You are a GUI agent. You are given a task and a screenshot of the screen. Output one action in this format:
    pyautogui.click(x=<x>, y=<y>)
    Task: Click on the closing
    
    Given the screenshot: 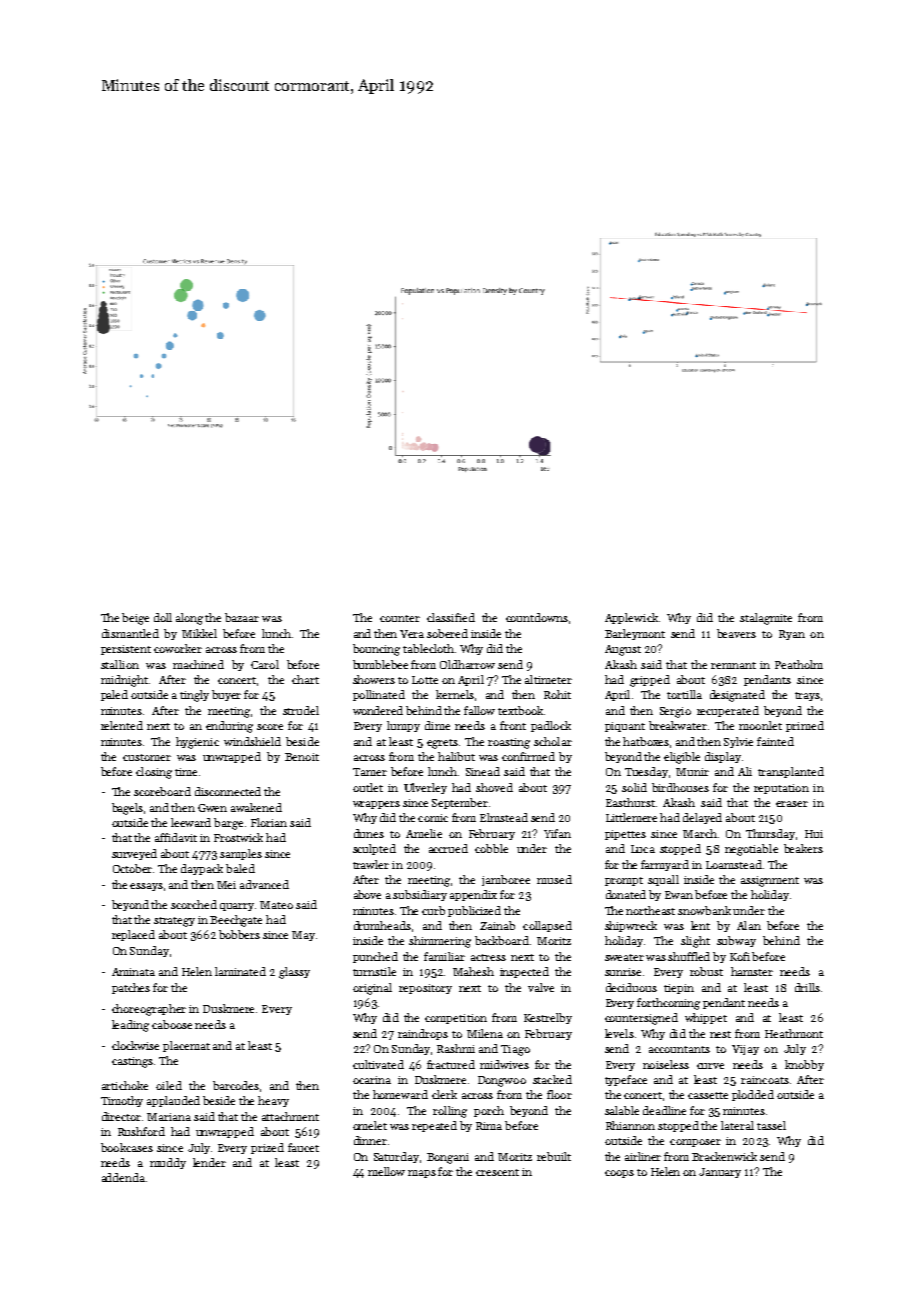 What is the action you would take?
    pyautogui.click(x=154, y=773)
